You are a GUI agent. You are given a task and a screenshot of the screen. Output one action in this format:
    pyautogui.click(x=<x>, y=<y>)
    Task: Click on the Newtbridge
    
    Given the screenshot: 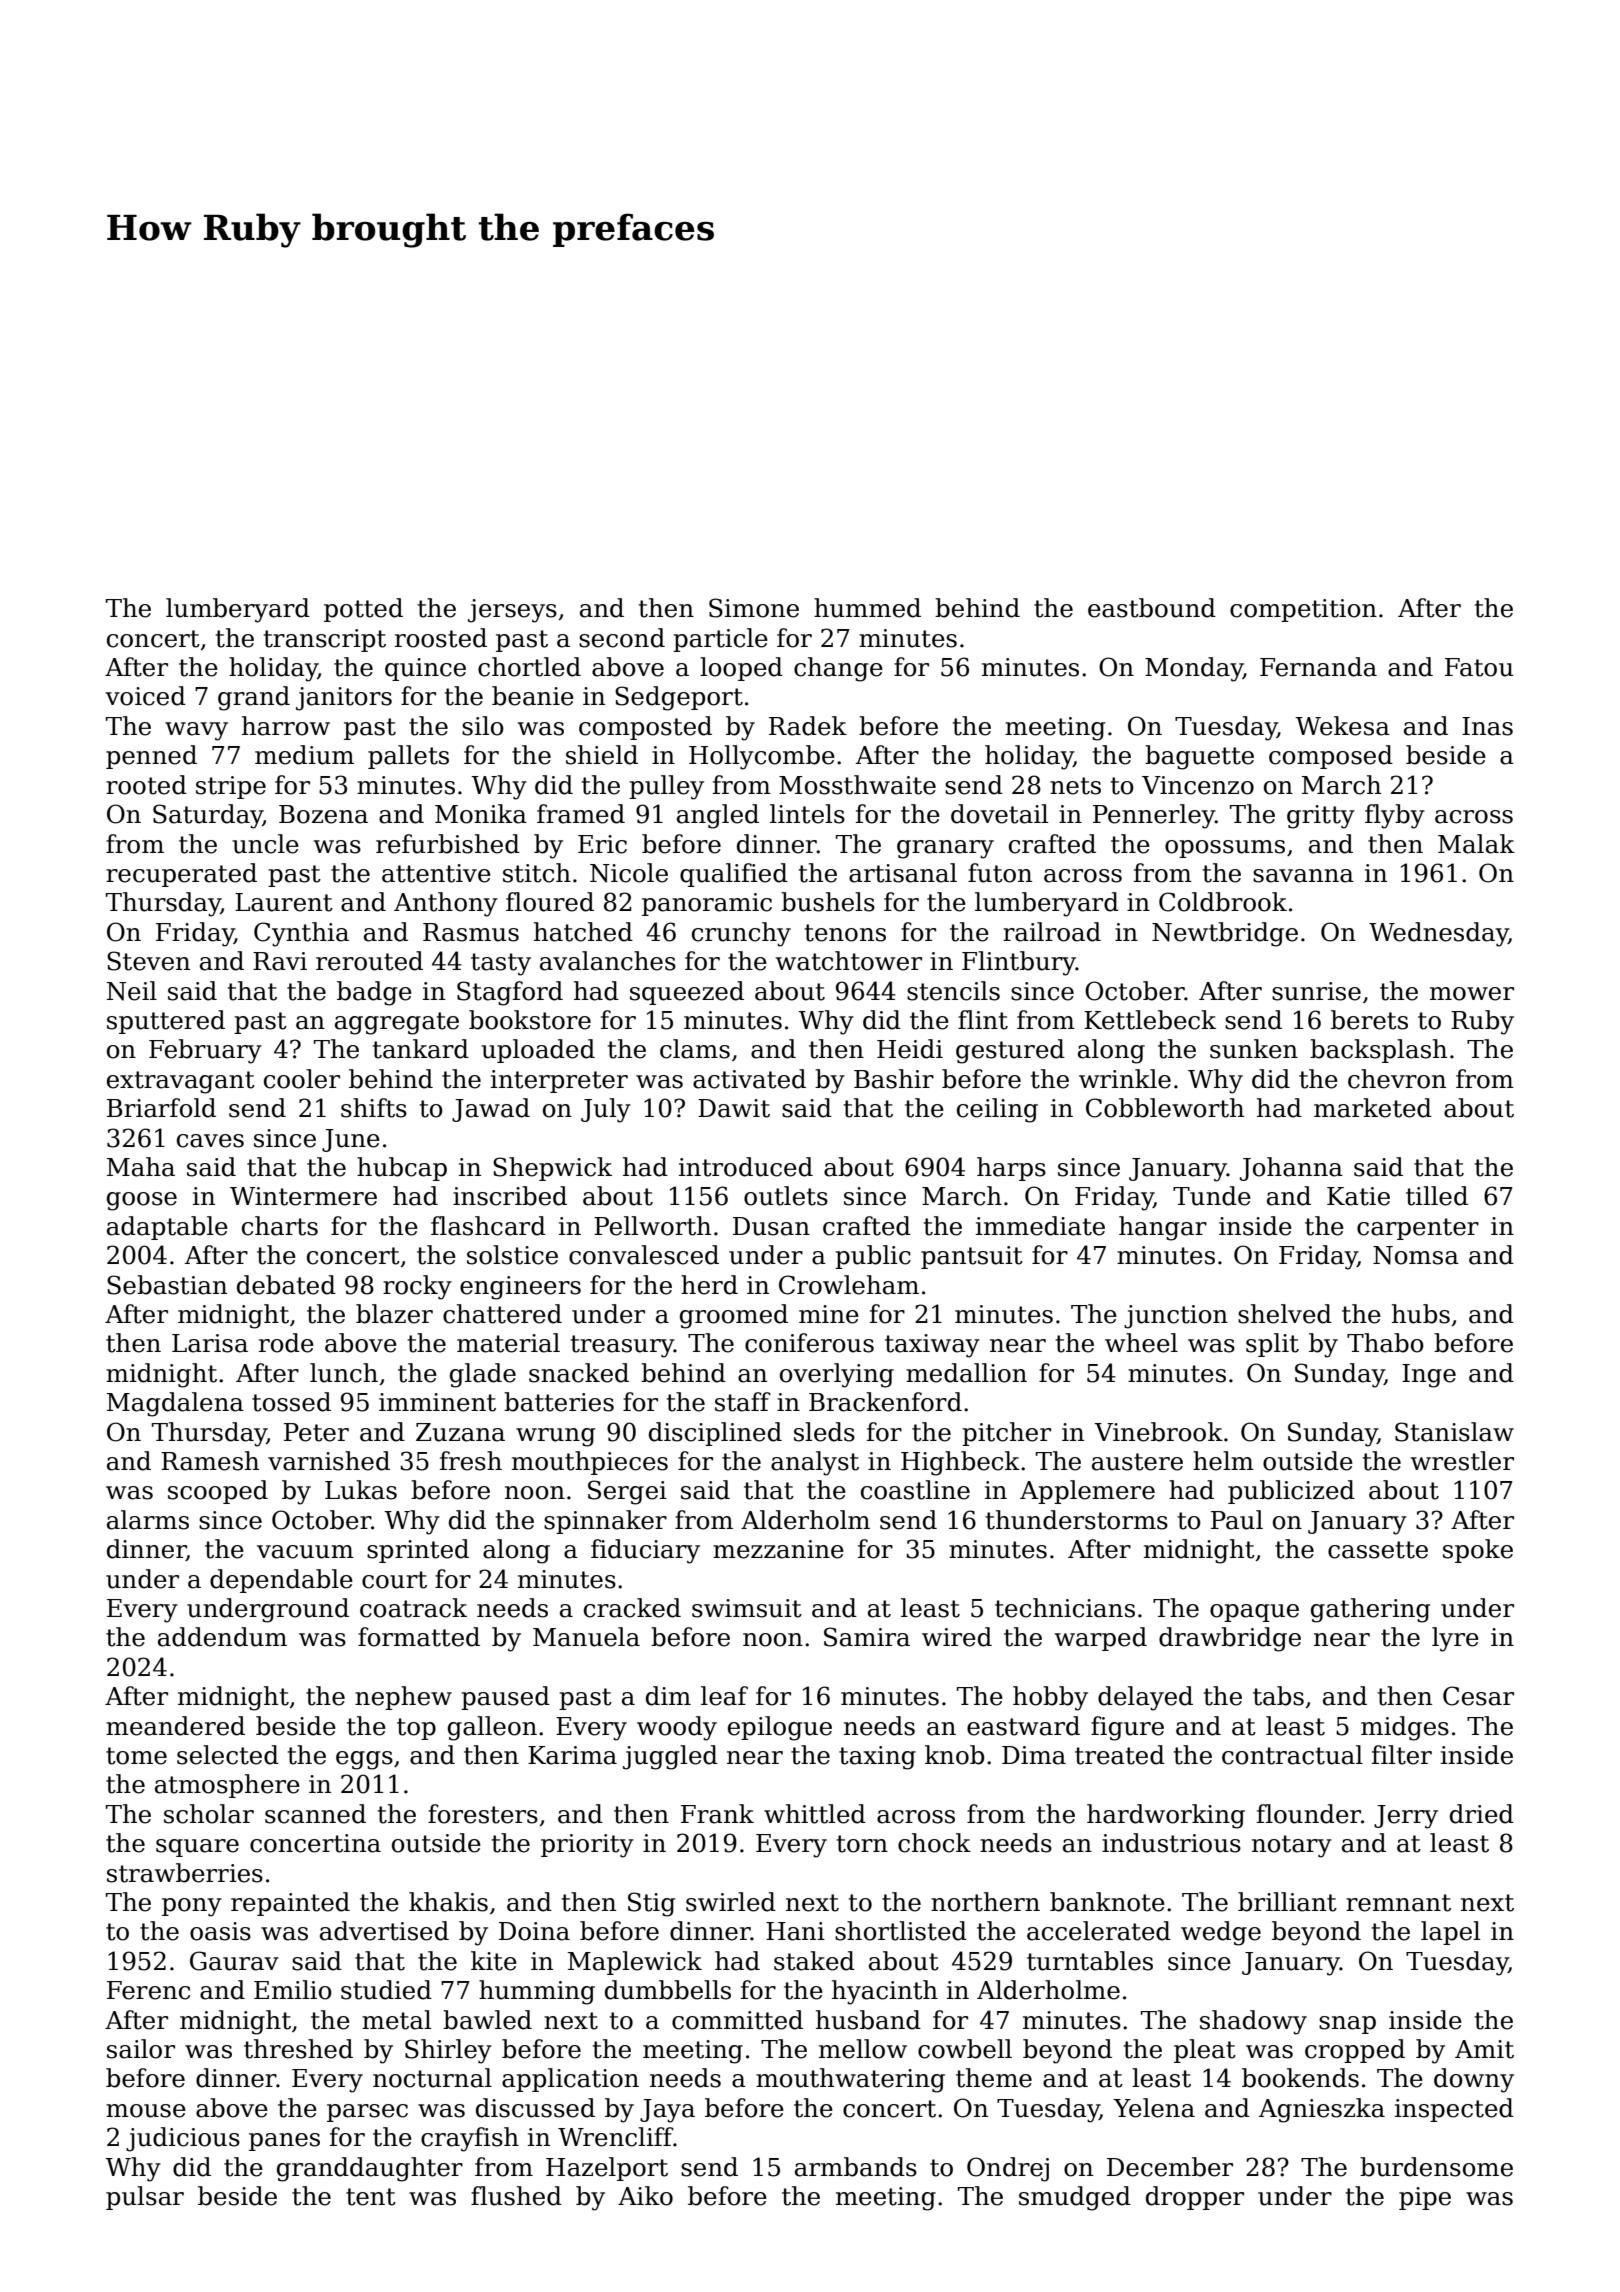 What is the action you would take?
    pyautogui.click(x=1225, y=934)
